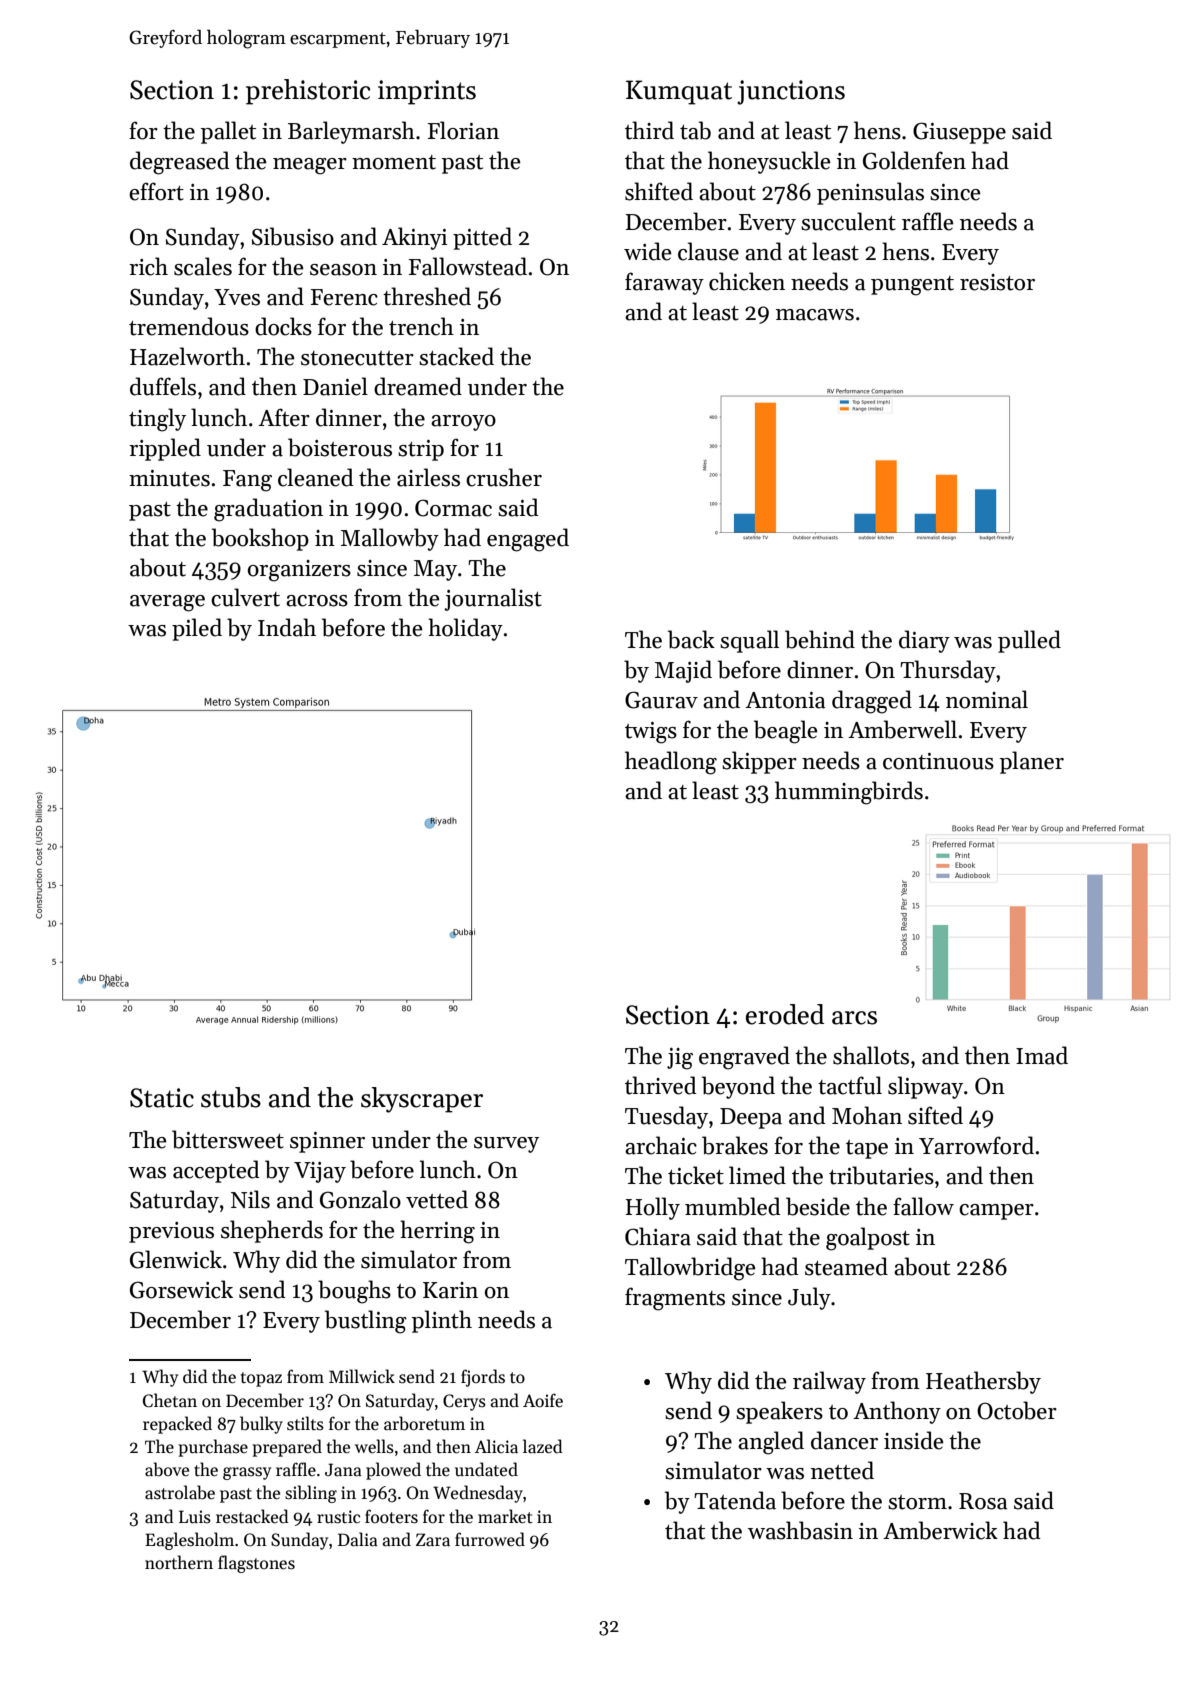 The height and width of the screenshot is (1695, 1198). Describe the element at coordinates (997, 282) in the screenshot. I see `resistor` at that location.
